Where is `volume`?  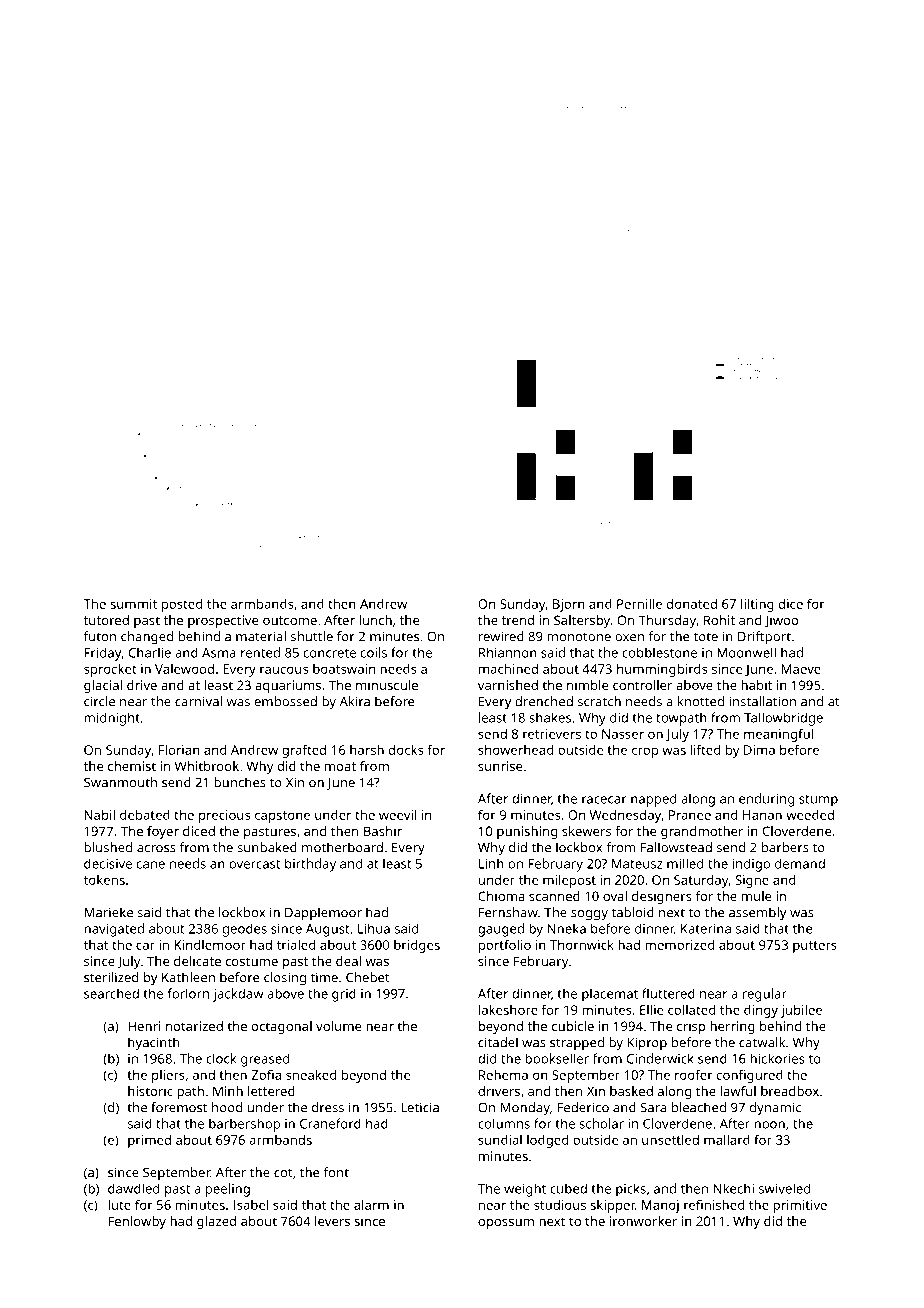
volume is located at coordinates (338, 1026).
